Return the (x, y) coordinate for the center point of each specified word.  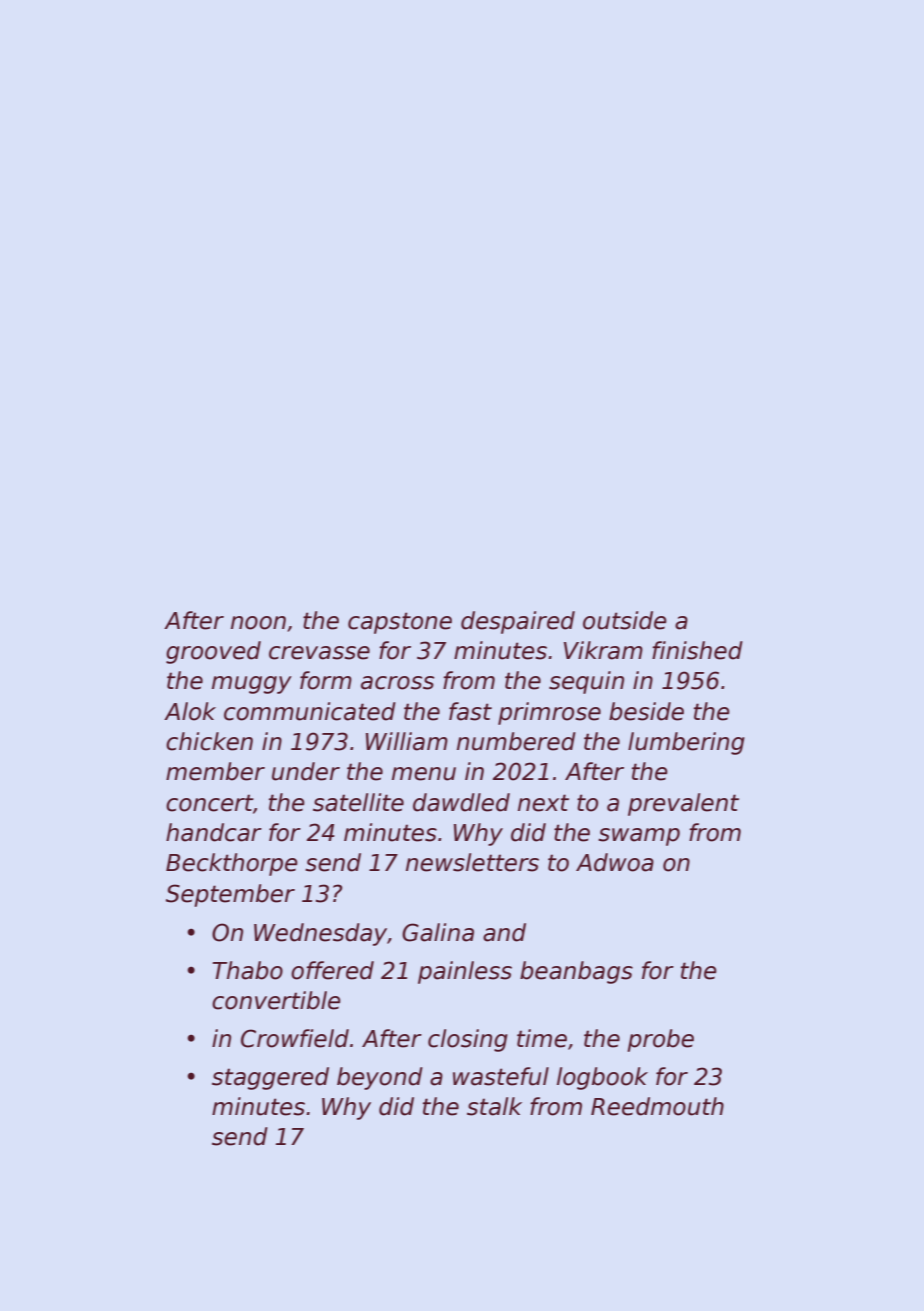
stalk (494, 1106)
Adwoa (615, 862)
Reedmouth (657, 1106)
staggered (270, 1078)
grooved (213, 652)
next (543, 803)
